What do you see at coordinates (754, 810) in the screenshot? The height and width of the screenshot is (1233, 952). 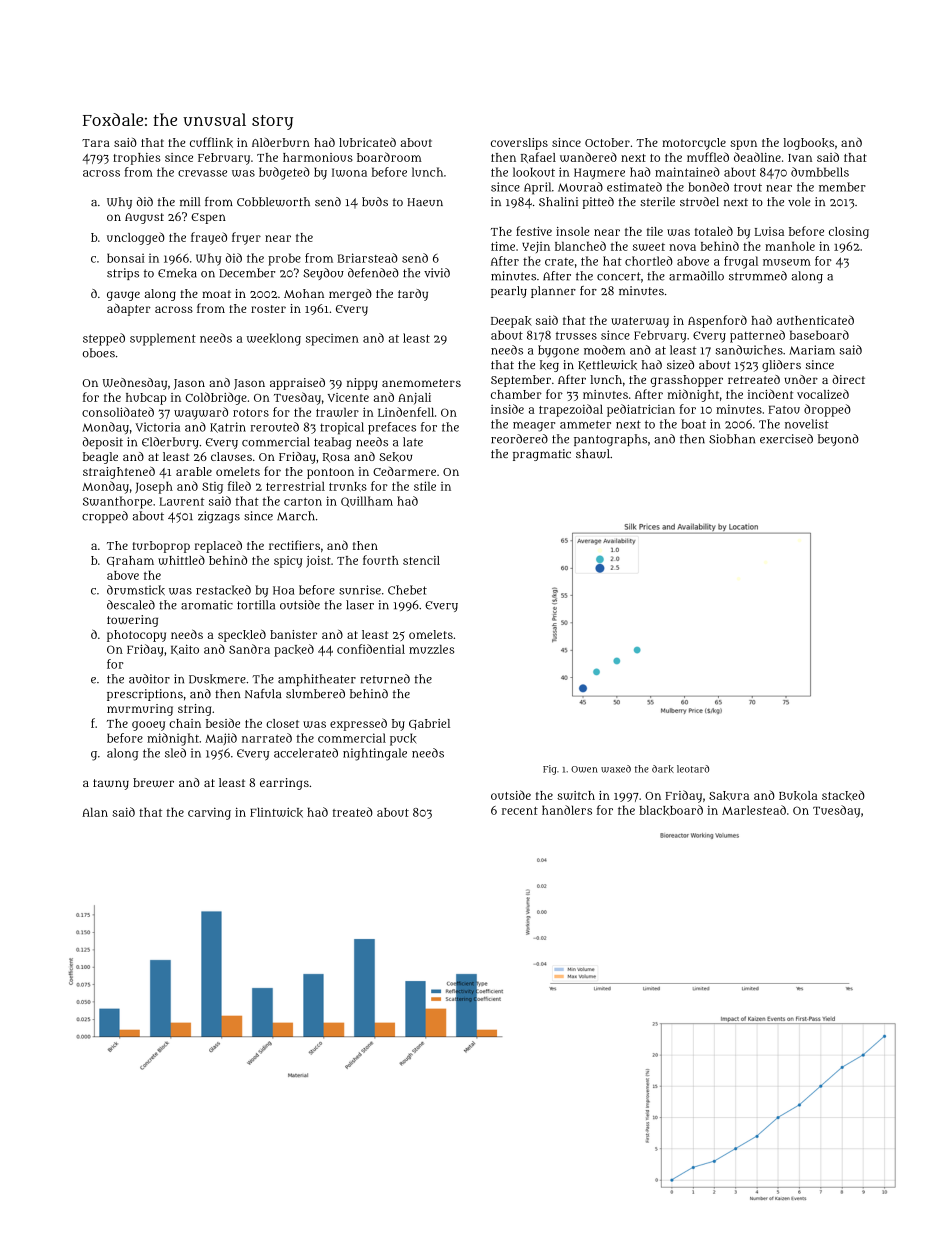 I see `Marlestead` at bounding box center [754, 810].
